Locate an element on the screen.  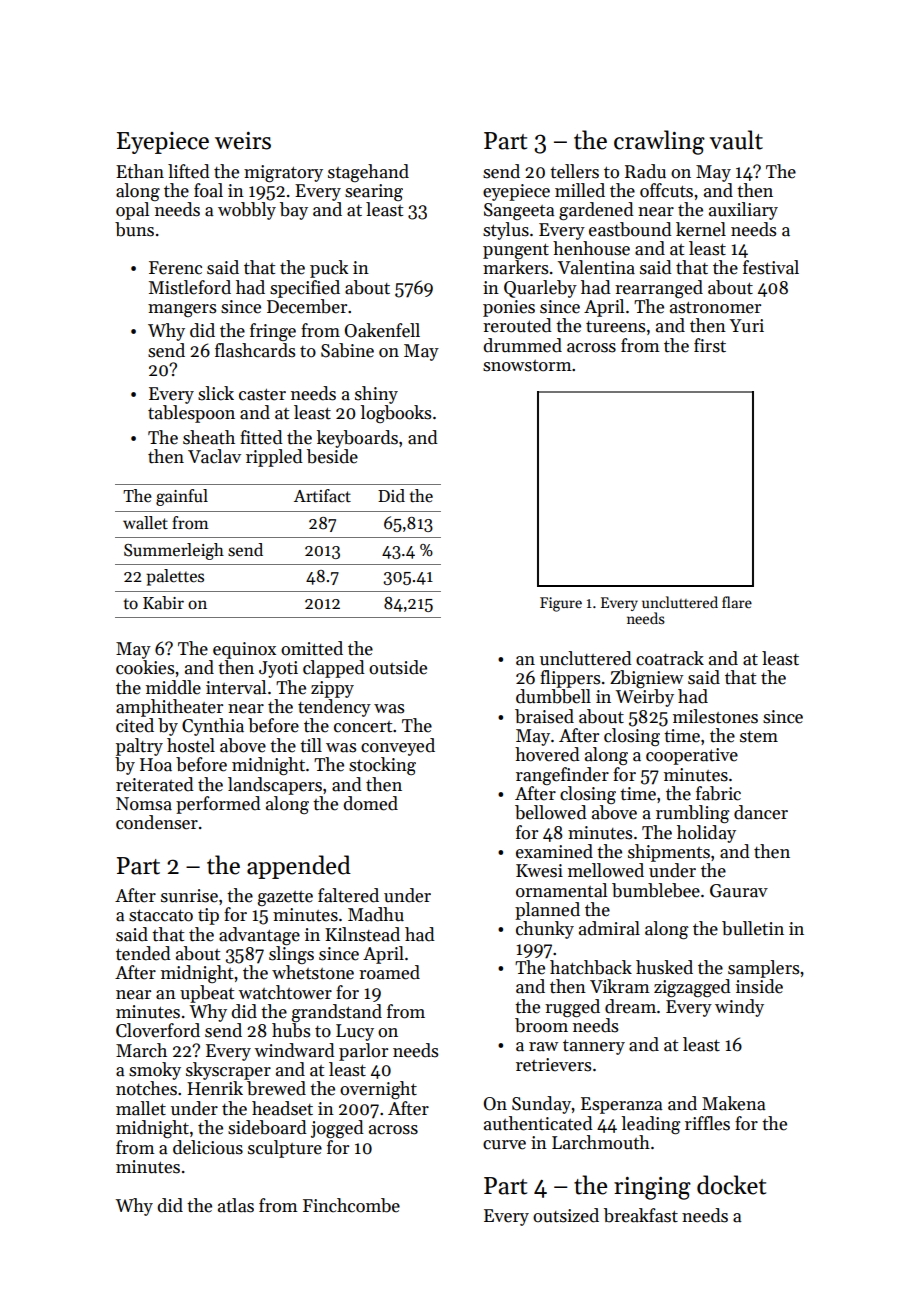
Sunday is located at coordinates (541, 1105).
